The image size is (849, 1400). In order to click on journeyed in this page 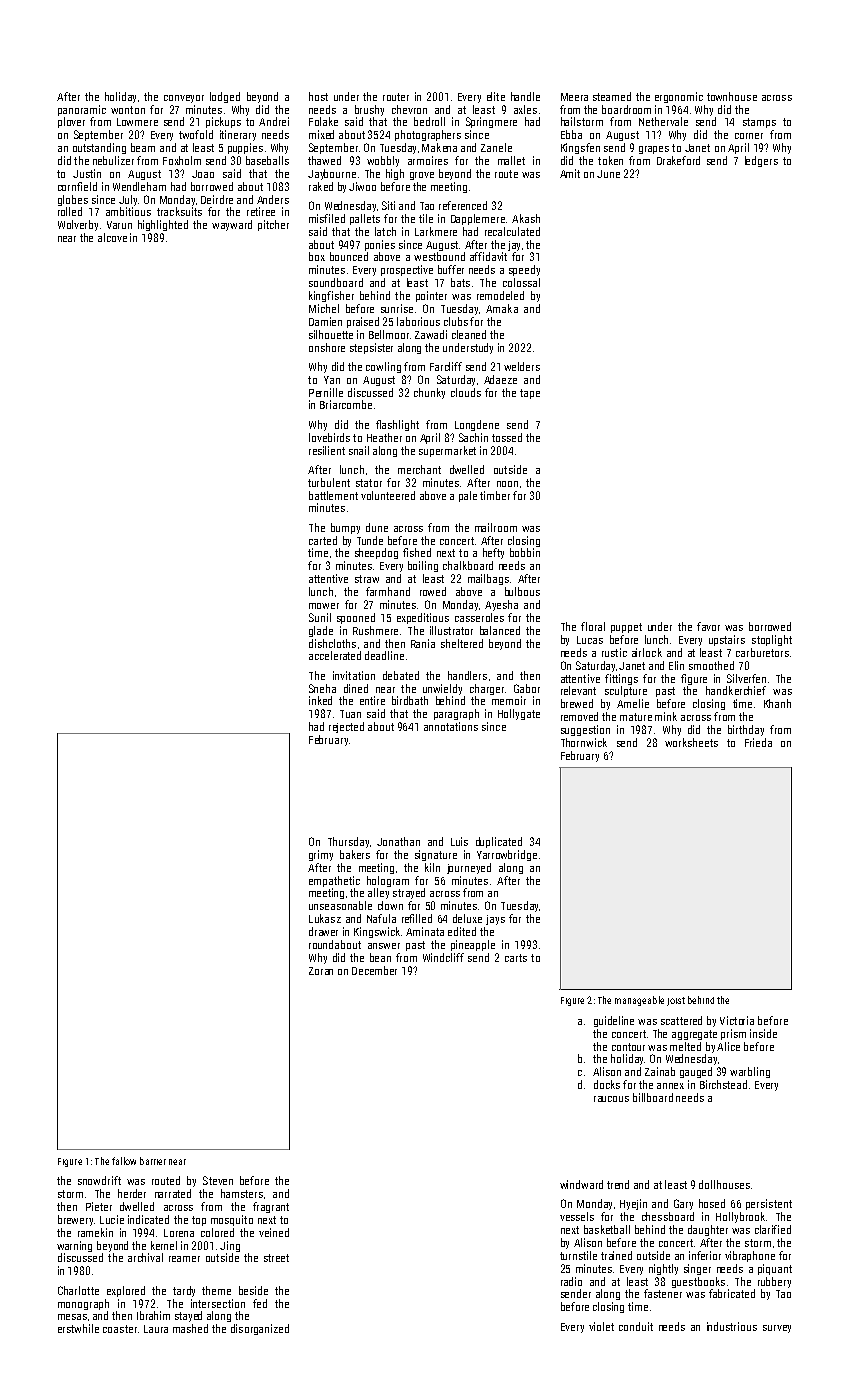, I will do `click(469, 868)`.
